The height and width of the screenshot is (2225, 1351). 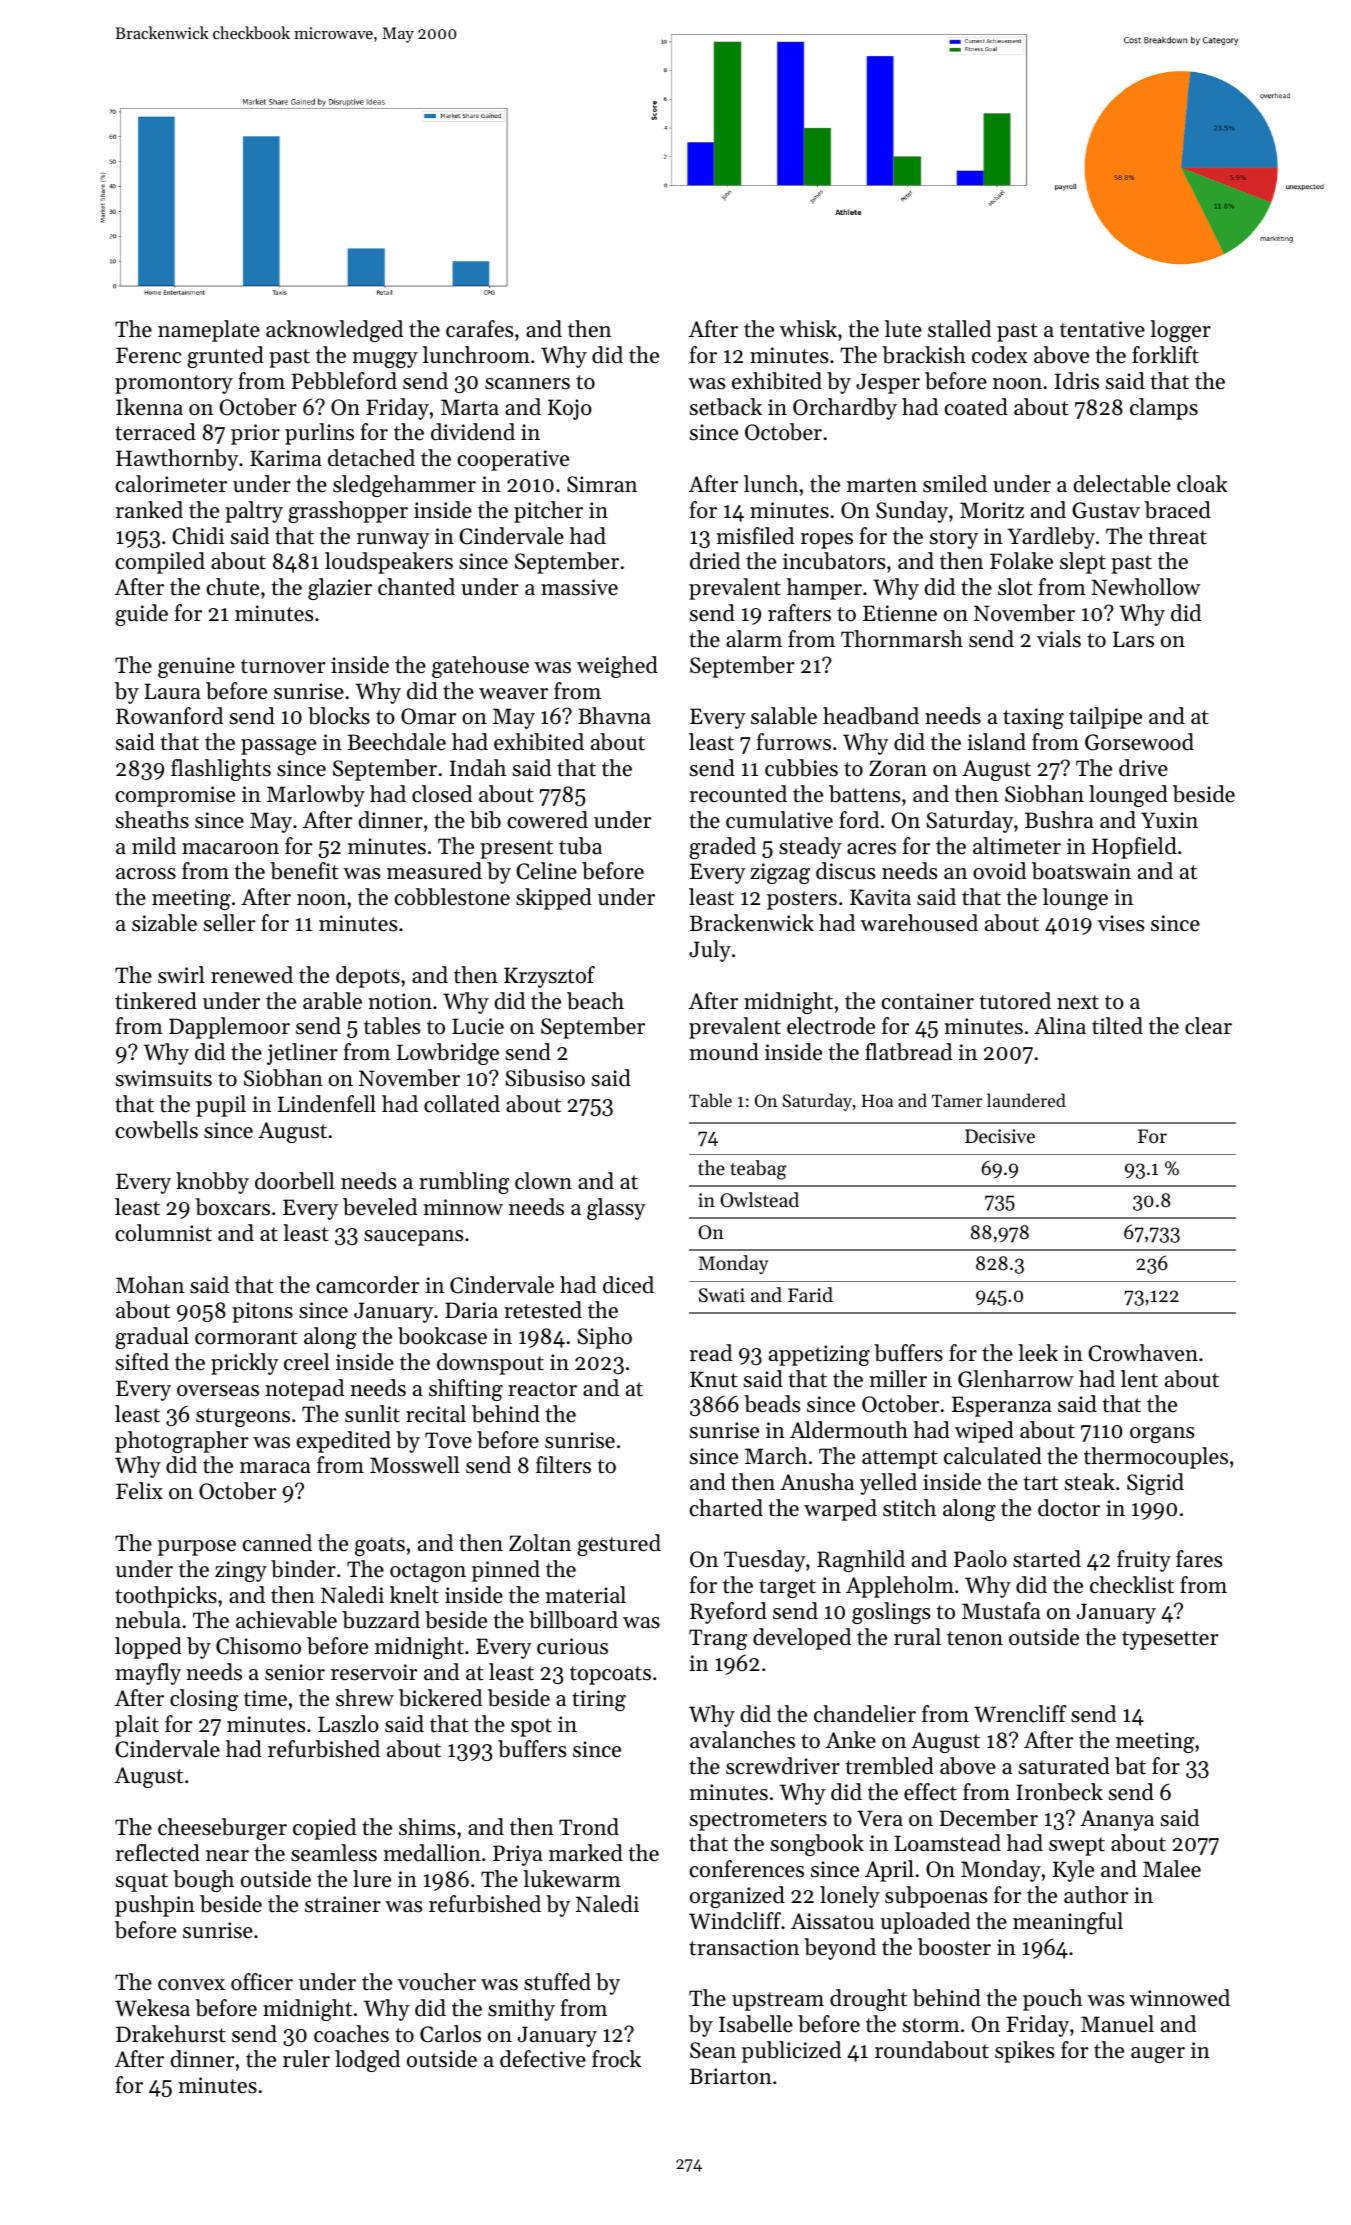 I want to click on Anusha, so click(x=817, y=1482).
